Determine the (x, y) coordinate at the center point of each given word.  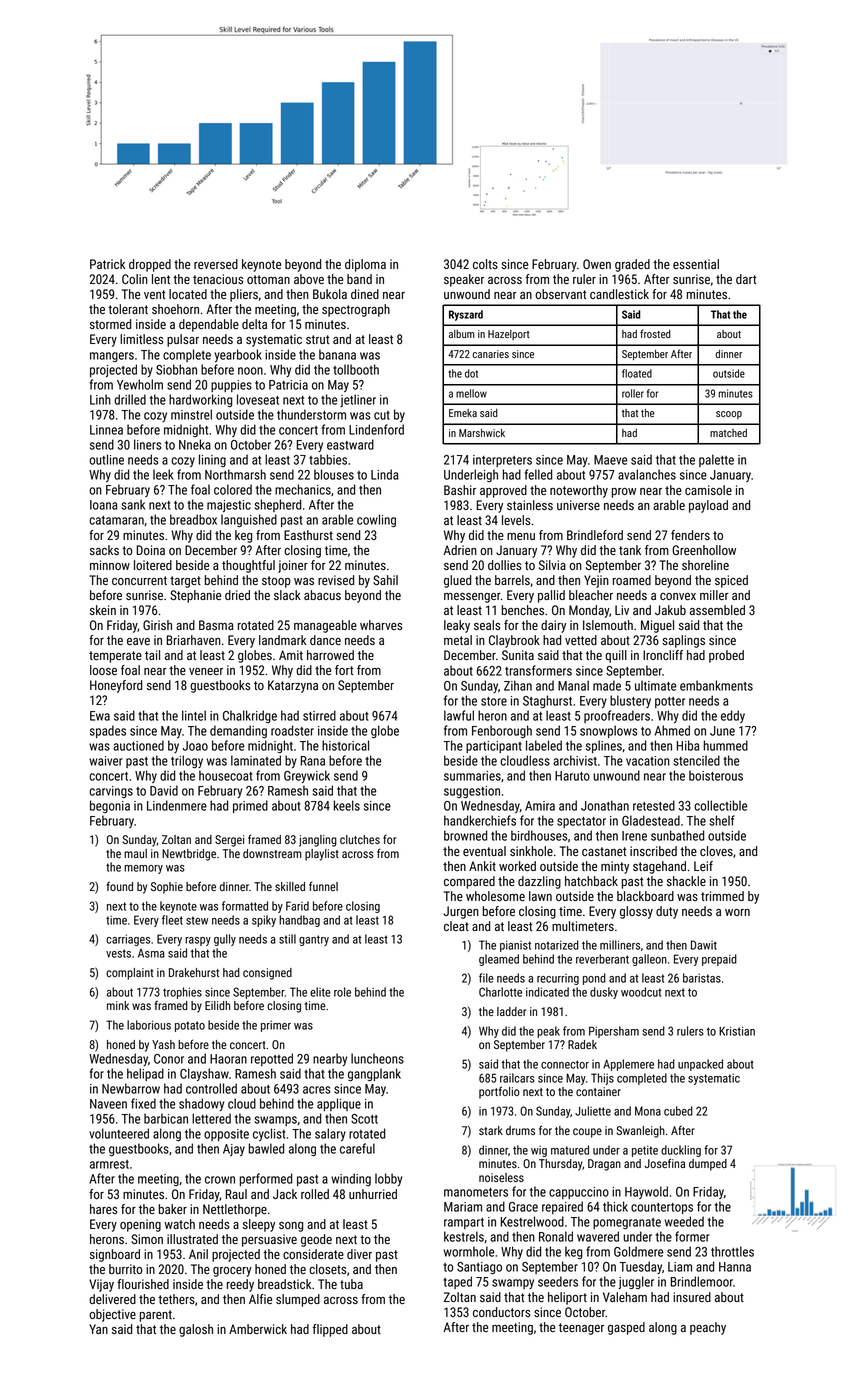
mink (118, 1005)
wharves (381, 625)
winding (351, 1179)
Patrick (107, 264)
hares (103, 1209)
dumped (708, 1165)
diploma (365, 265)
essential (696, 264)
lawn (540, 896)
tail (152, 655)
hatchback (591, 881)
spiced (731, 581)
